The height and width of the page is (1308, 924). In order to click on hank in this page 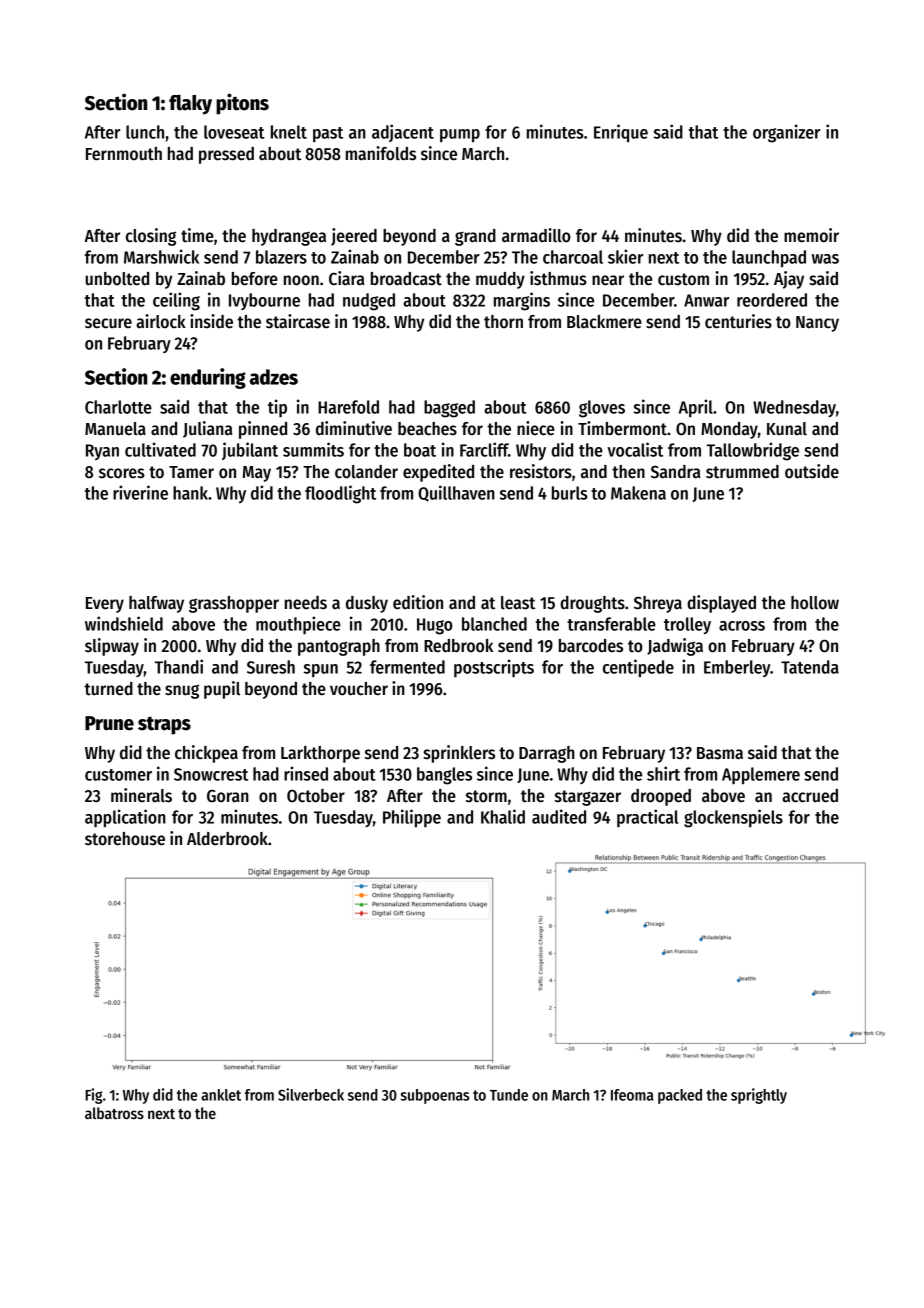, I will do `click(190, 493)`.
